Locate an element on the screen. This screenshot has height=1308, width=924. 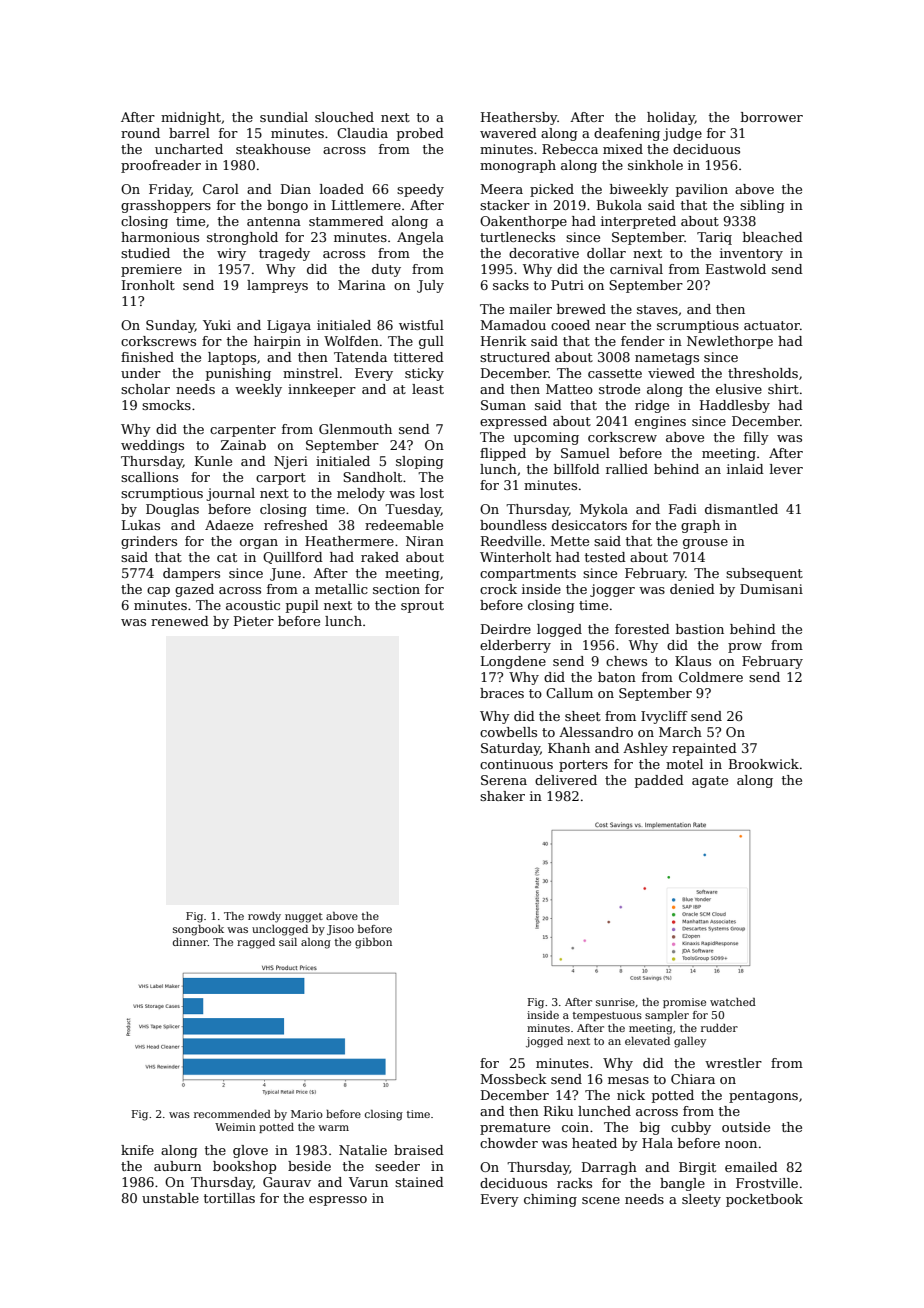
Heathersby is located at coordinates (519, 118).
